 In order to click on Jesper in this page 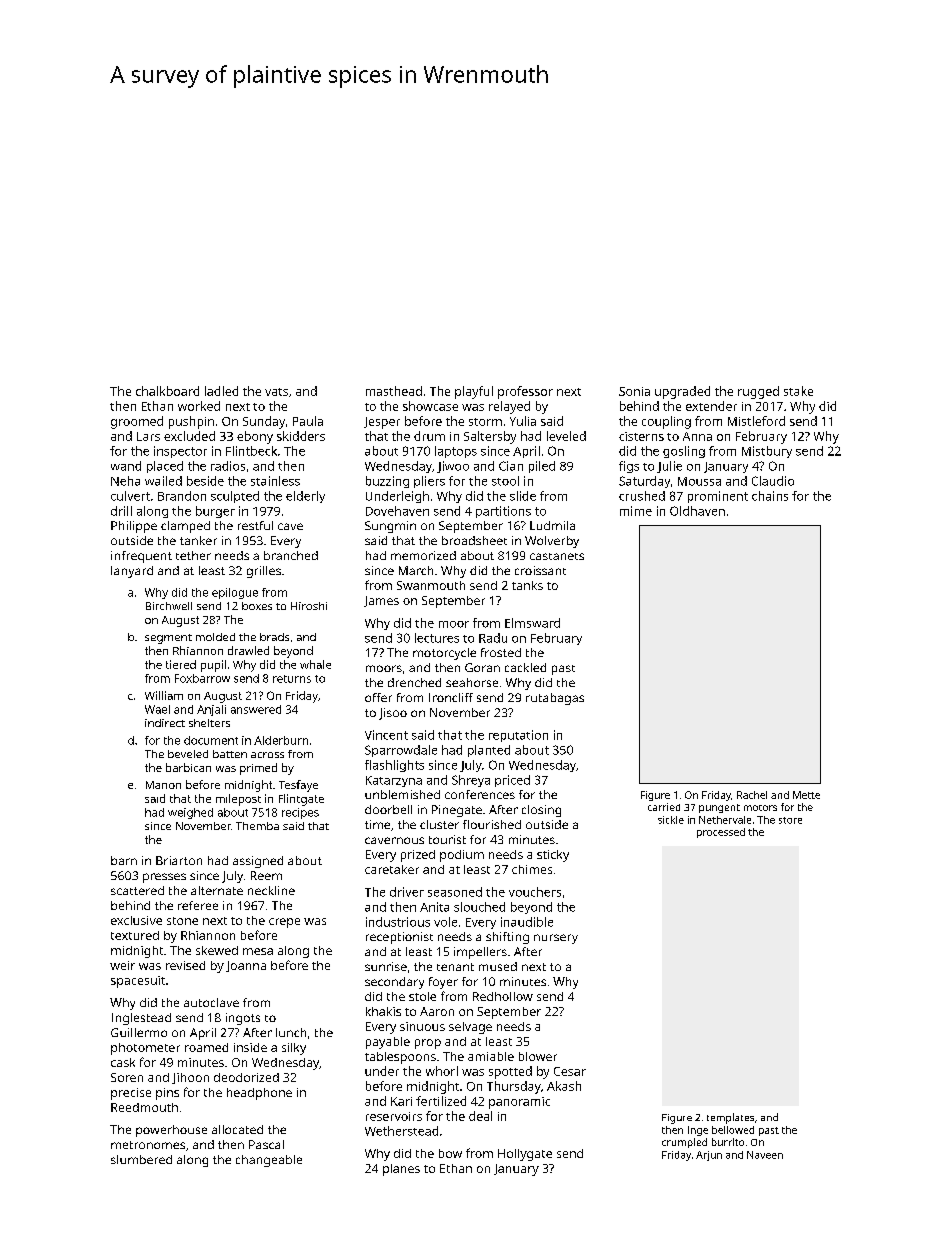, I will do `click(382, 423)`.
